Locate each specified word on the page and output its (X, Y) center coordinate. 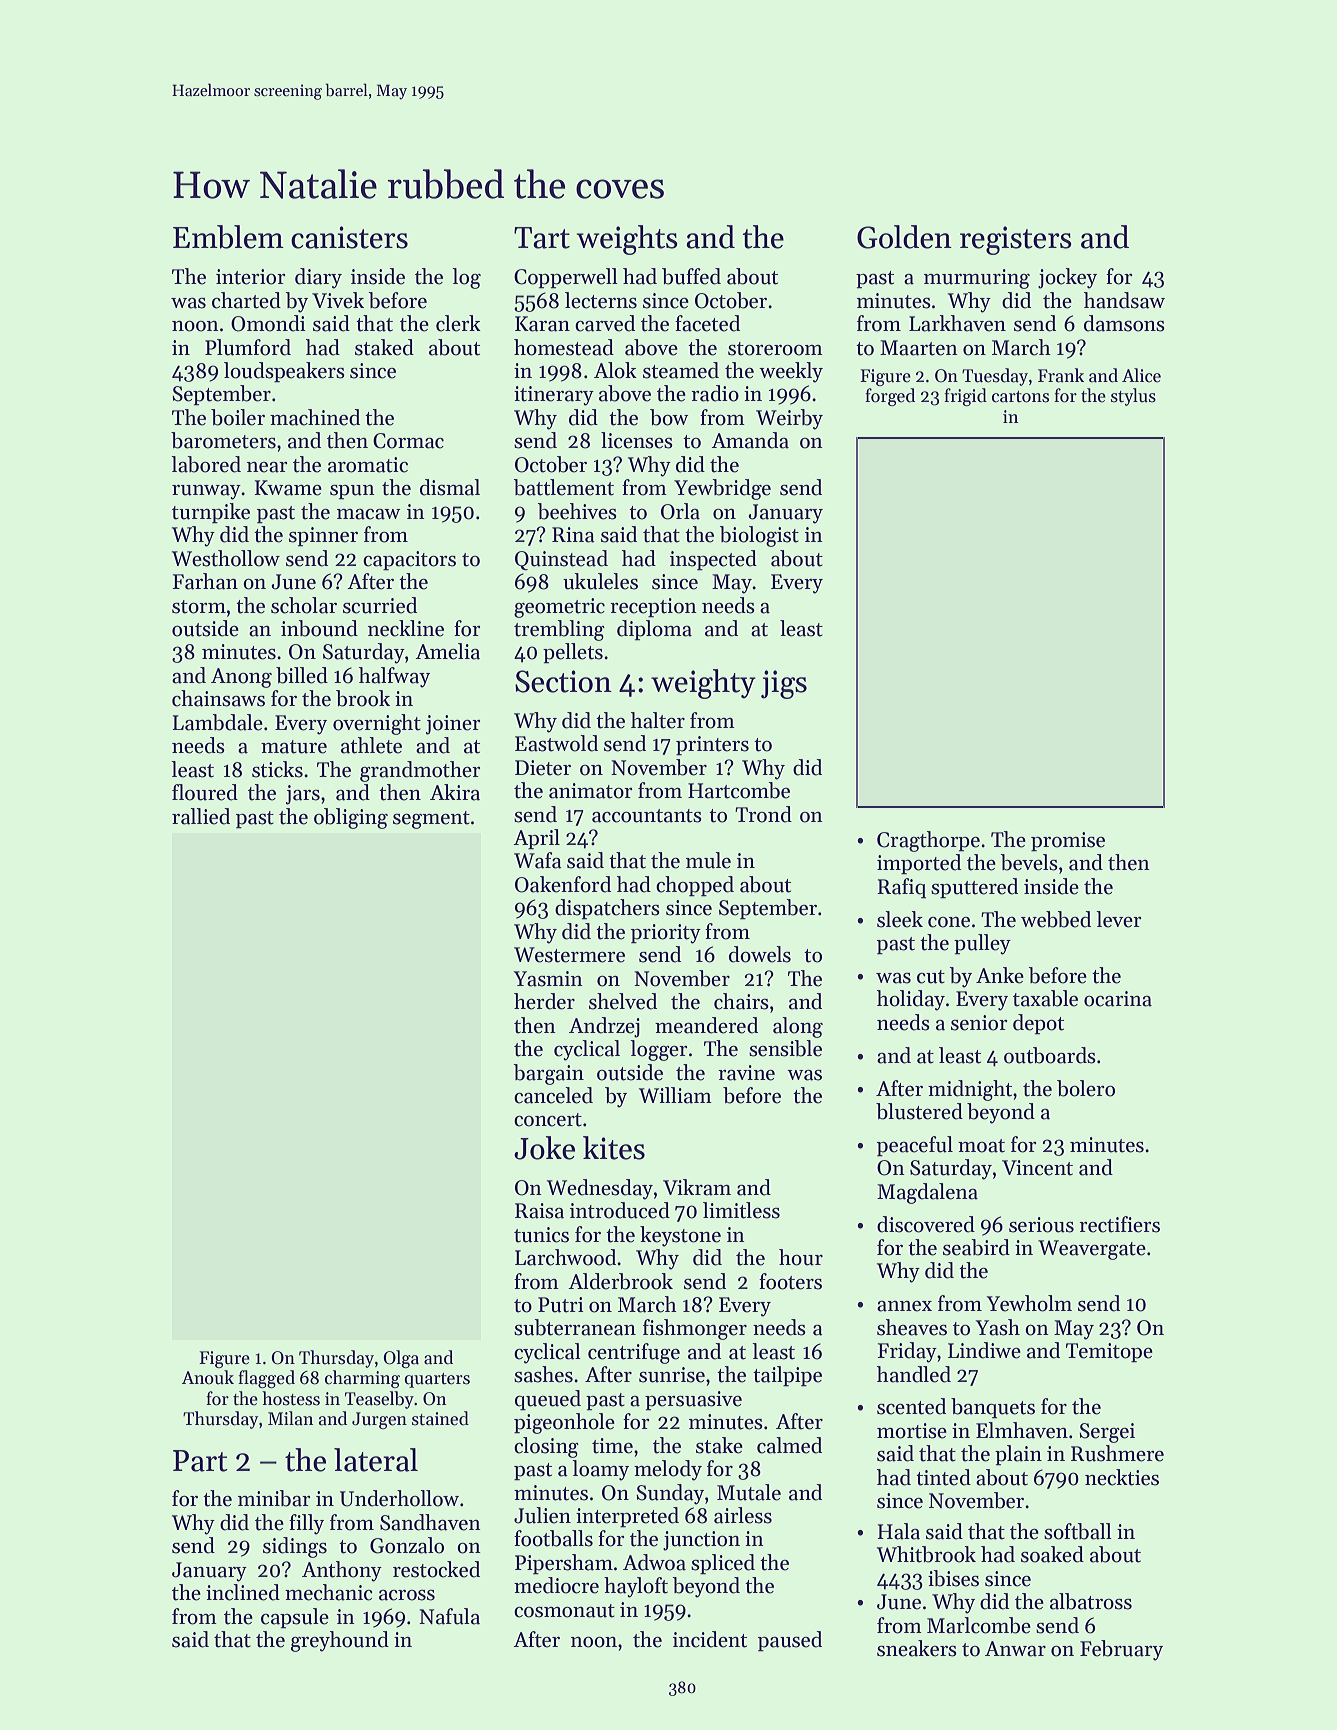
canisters (349, 237)
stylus (1133, 397)
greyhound (340, 1641)
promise (1068, 842)
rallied (201, 816)
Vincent (1037, 1168)
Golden (904, 237)
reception (653, 608)
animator (591, 791)
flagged (266, 1379)
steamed (681, 370)
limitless (741, 1210)
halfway (394, 677)
